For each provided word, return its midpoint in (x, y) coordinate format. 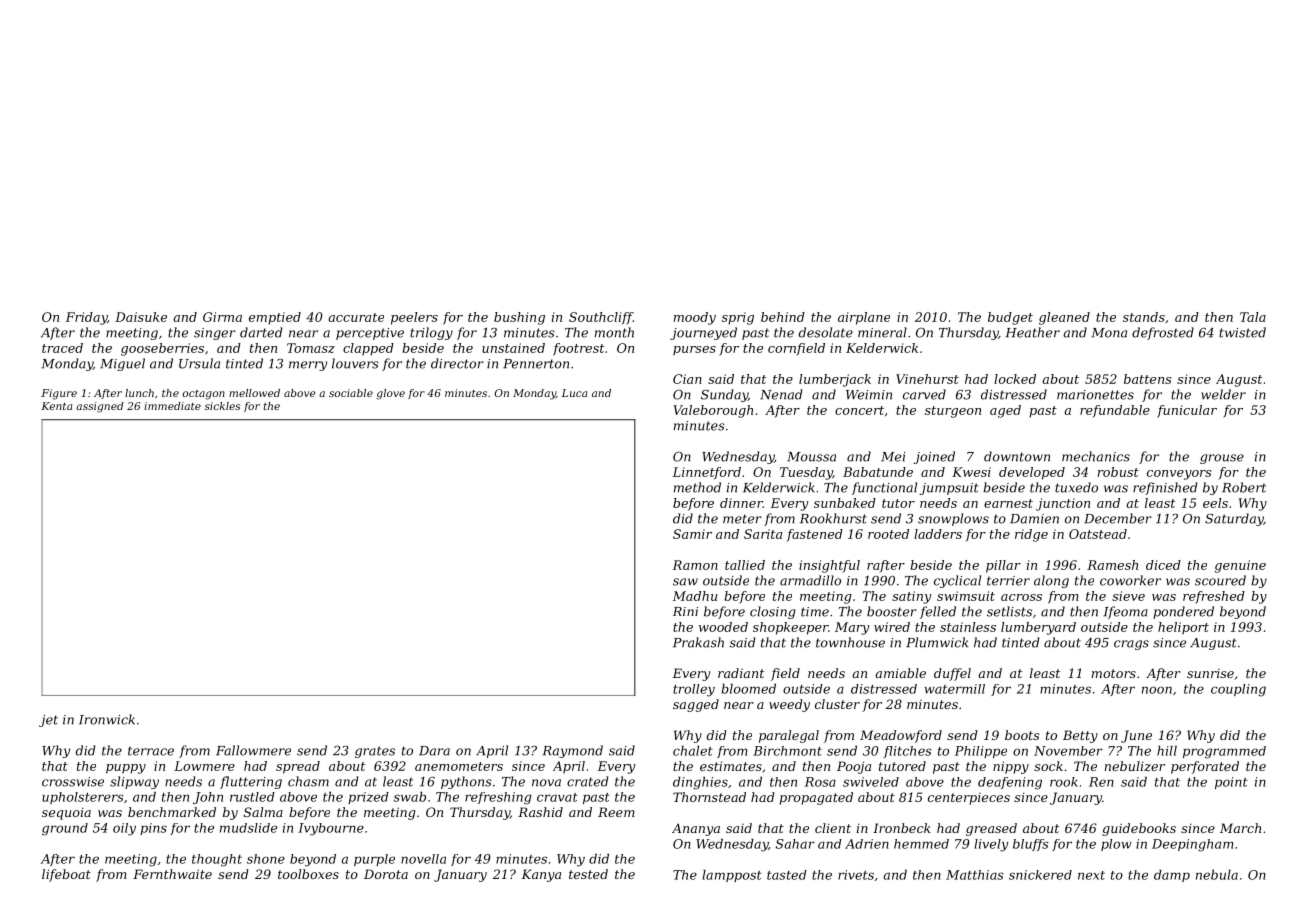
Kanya (541, 875)
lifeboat (66, 875)
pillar (1003, 566)
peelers (414, 318)
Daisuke (141, 317)
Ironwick (107, 719)
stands (1144, 317)
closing (772, 612)
